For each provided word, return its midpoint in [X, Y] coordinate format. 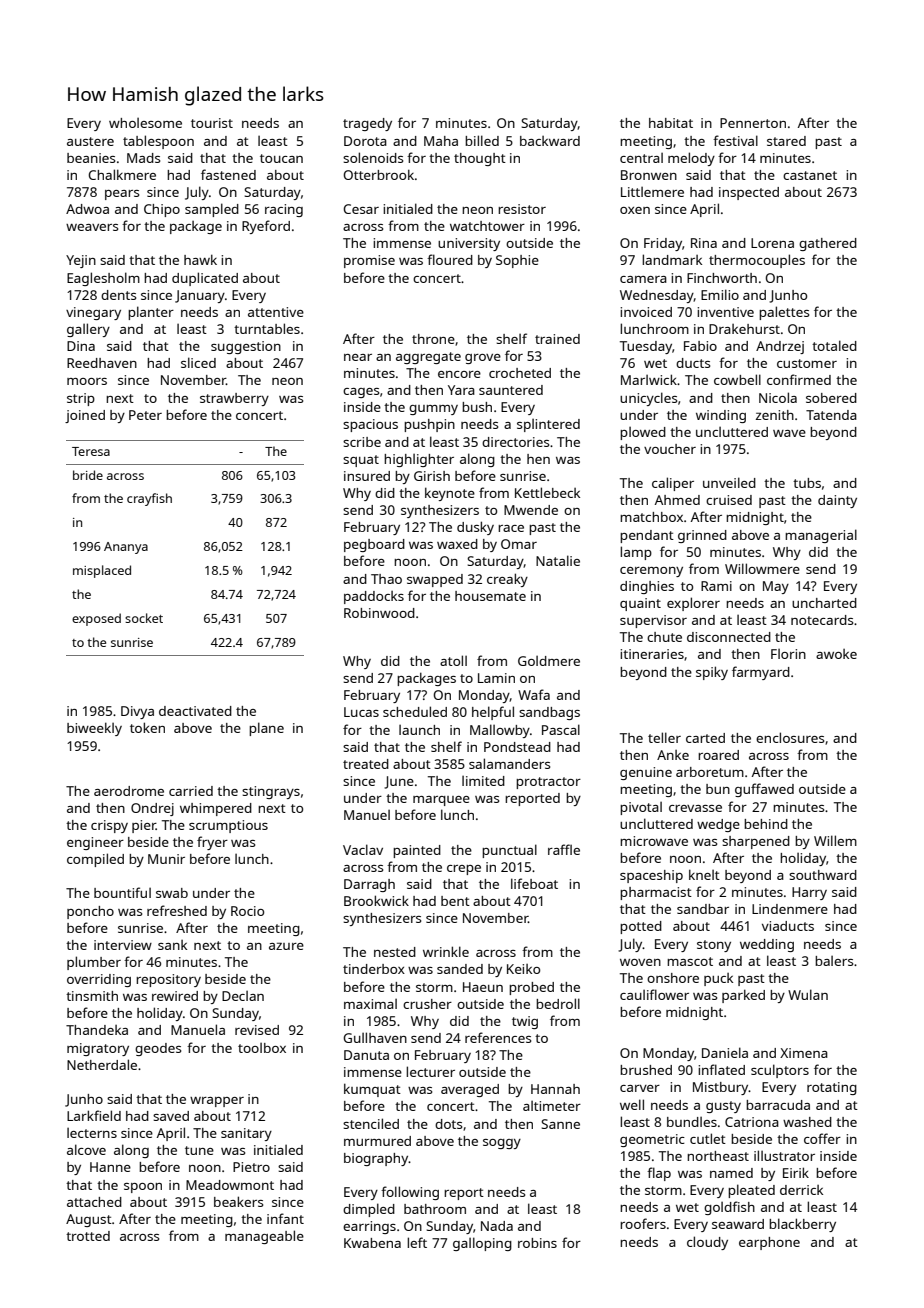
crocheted [520, 373]
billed [482, 140]
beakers [238, 1201]
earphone [769, 1243]
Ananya [126, 548]
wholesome [145, 123]
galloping [482, 1244]
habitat [671, 123]
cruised [729, 500]
